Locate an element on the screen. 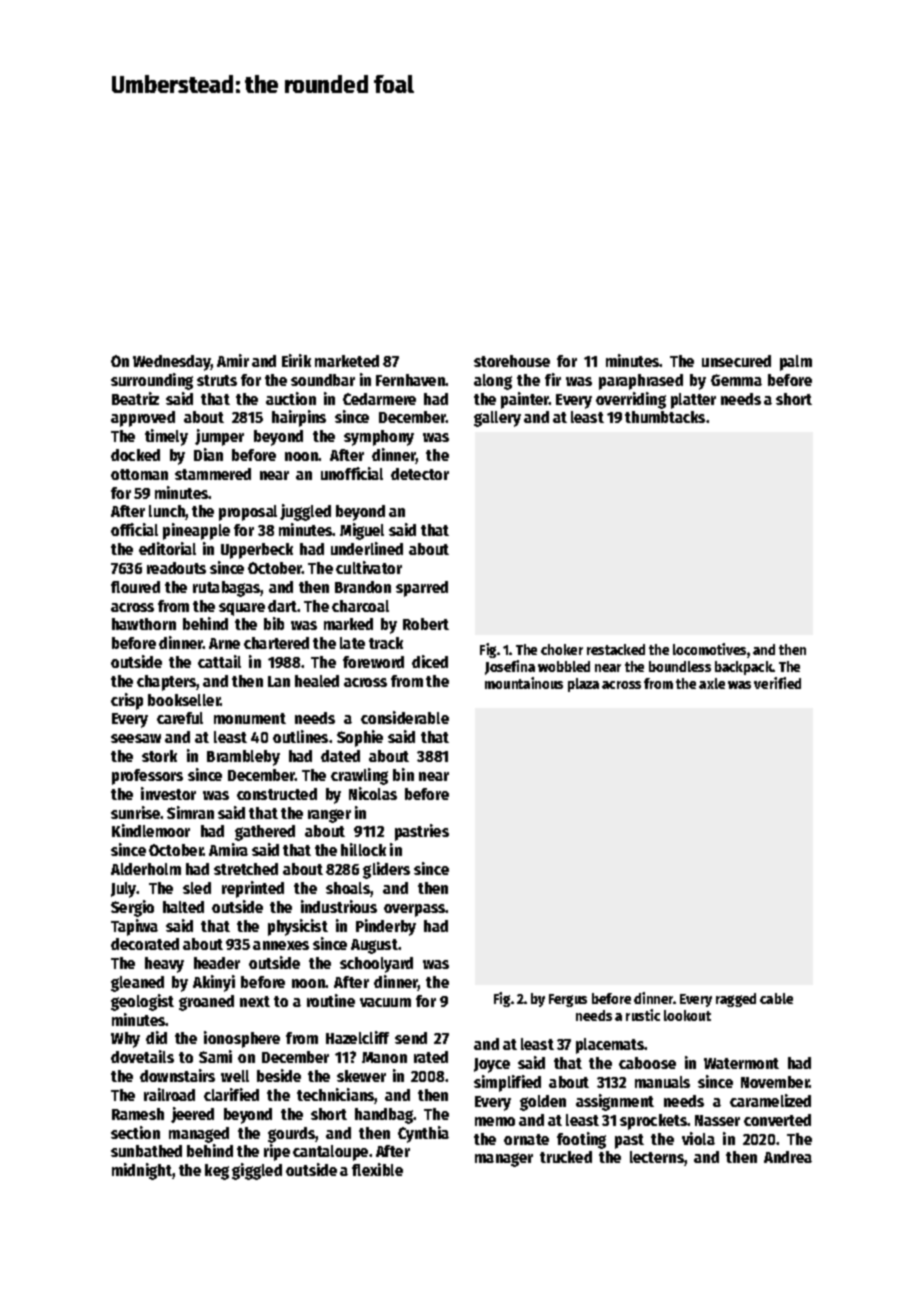 This screenshot has width=924, height=1314. verified is located at coordinates (777, 683).
